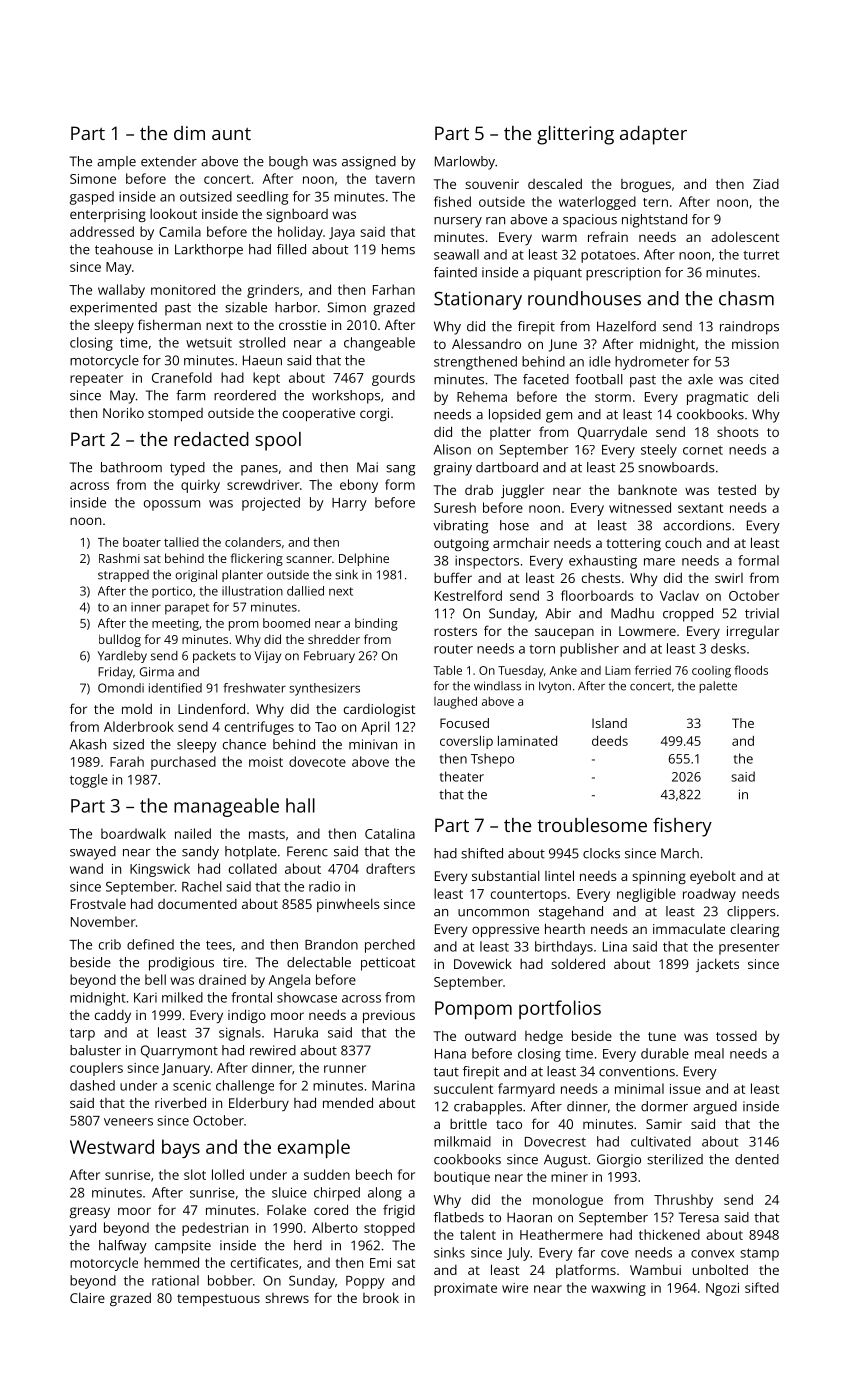  What do you see at coordinates (483, 963) in the image?
I see `Dovewick` at bounding box center [483, 963].
